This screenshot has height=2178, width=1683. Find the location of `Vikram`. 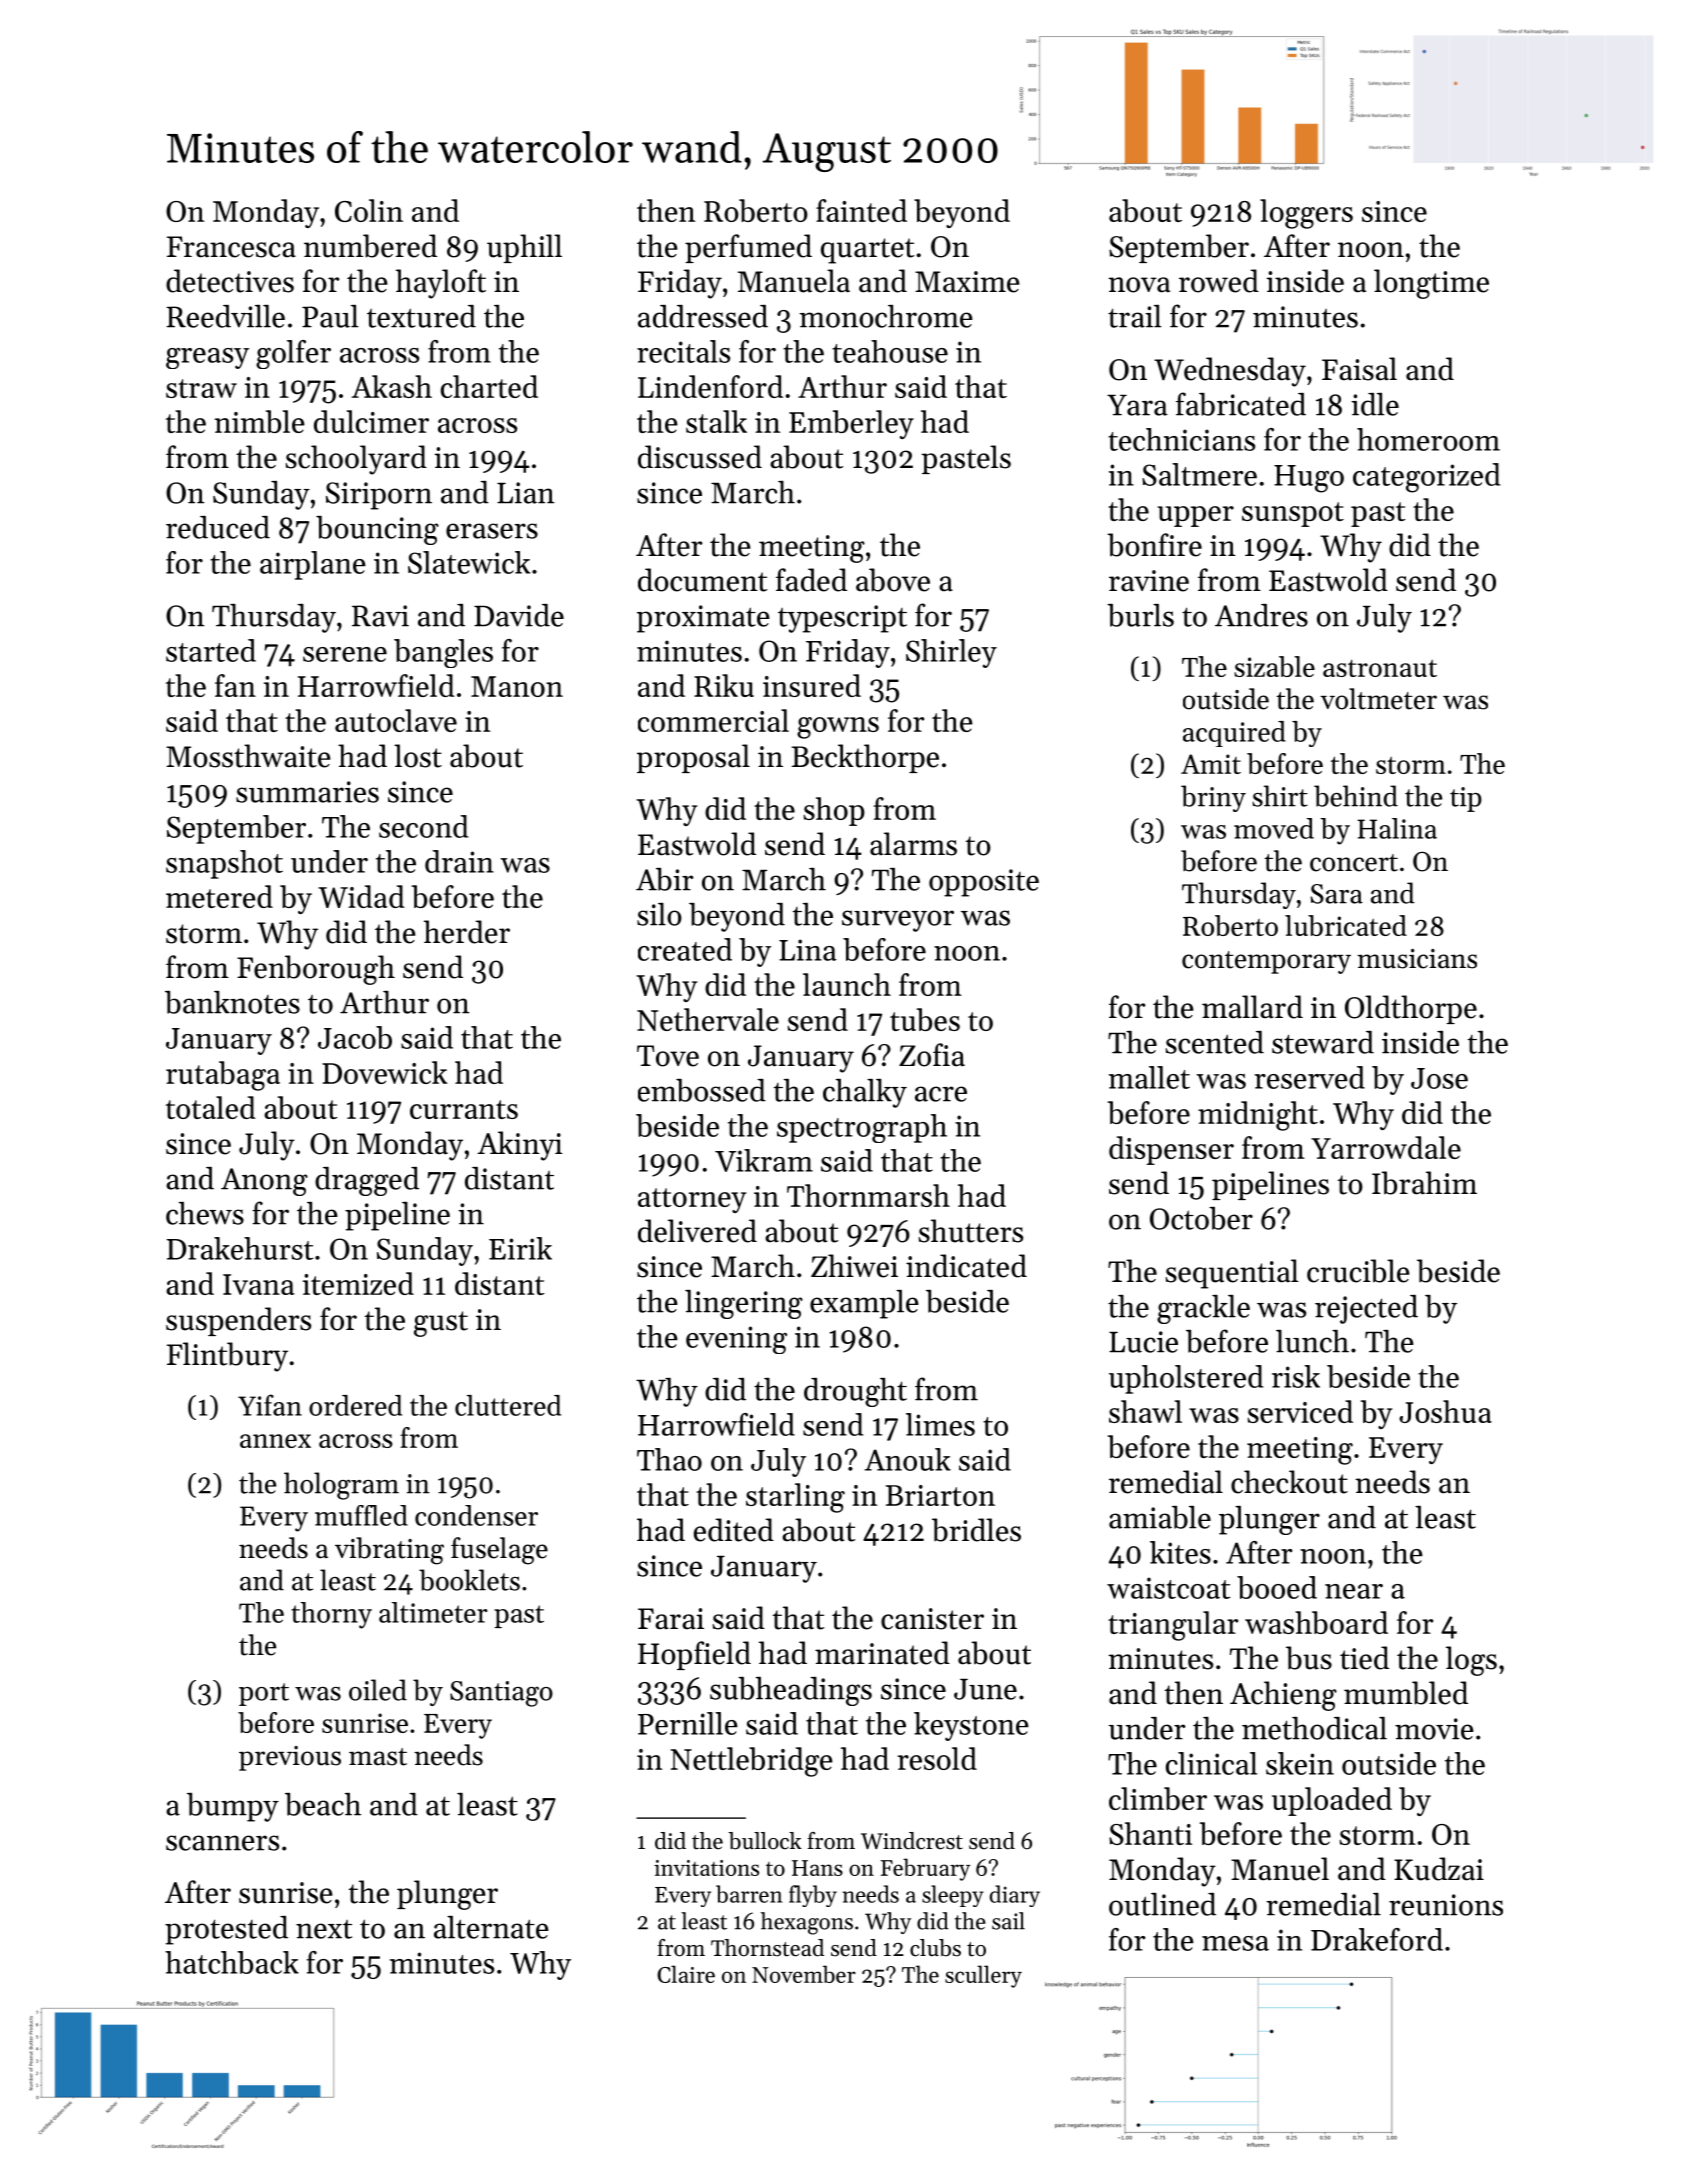

Vikram is located at coordinates (764, 1160).
